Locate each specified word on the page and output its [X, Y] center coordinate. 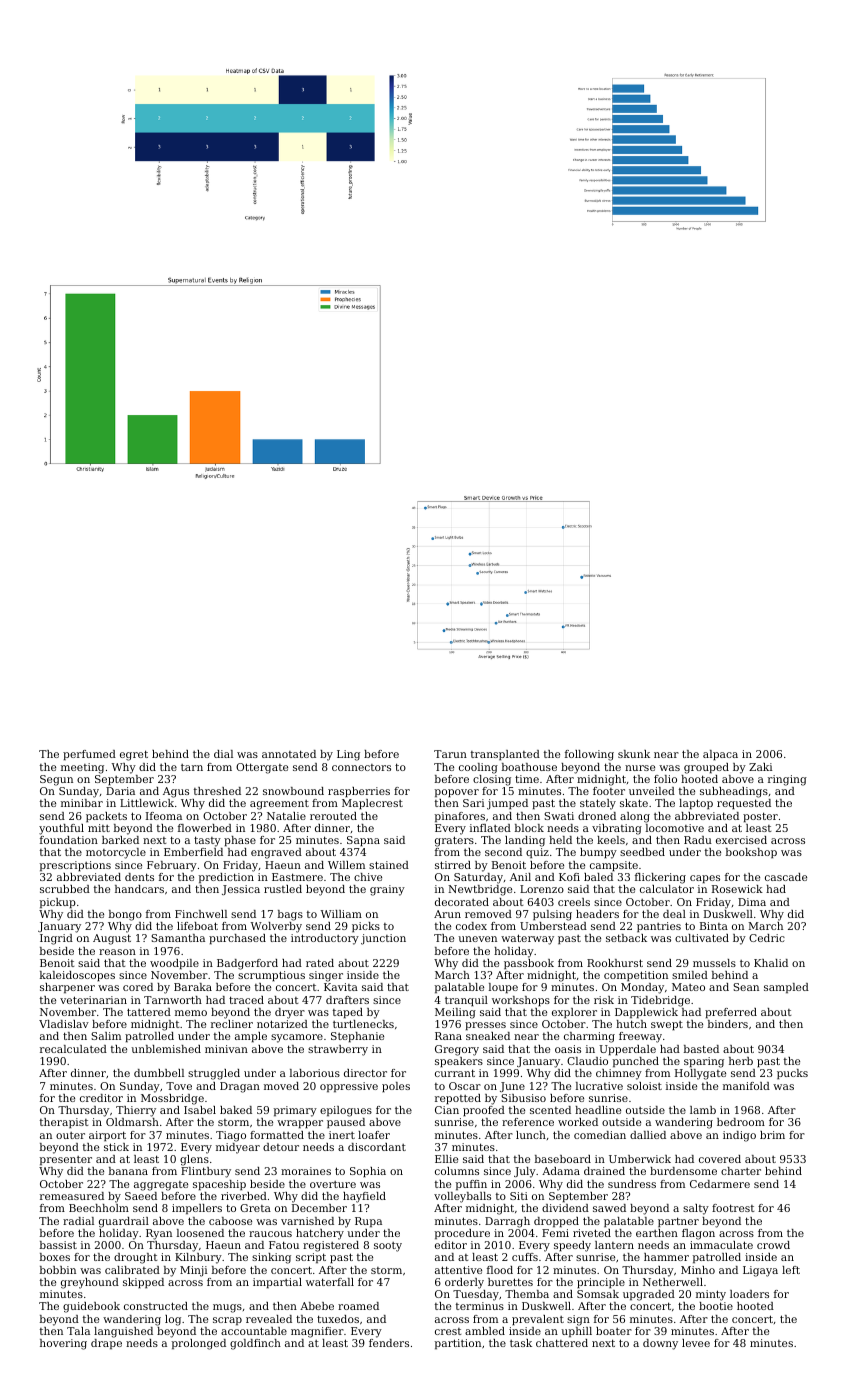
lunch [531, 1135]
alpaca [720, 755]
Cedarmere [720, 1184]
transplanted [505, 755]
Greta [255, 1208]
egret [134, 755]
